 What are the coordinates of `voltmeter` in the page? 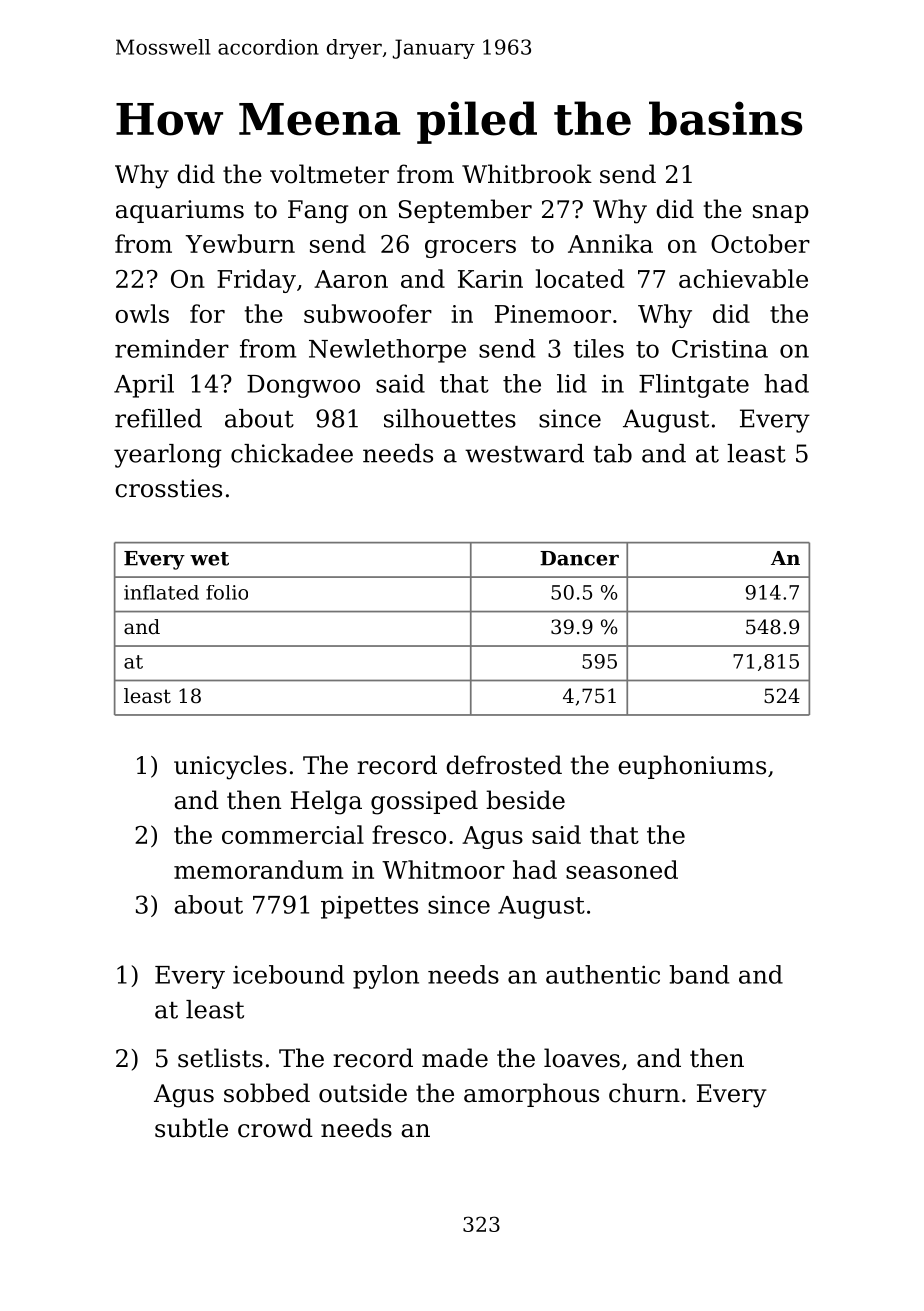 It's located at (329, 174).
